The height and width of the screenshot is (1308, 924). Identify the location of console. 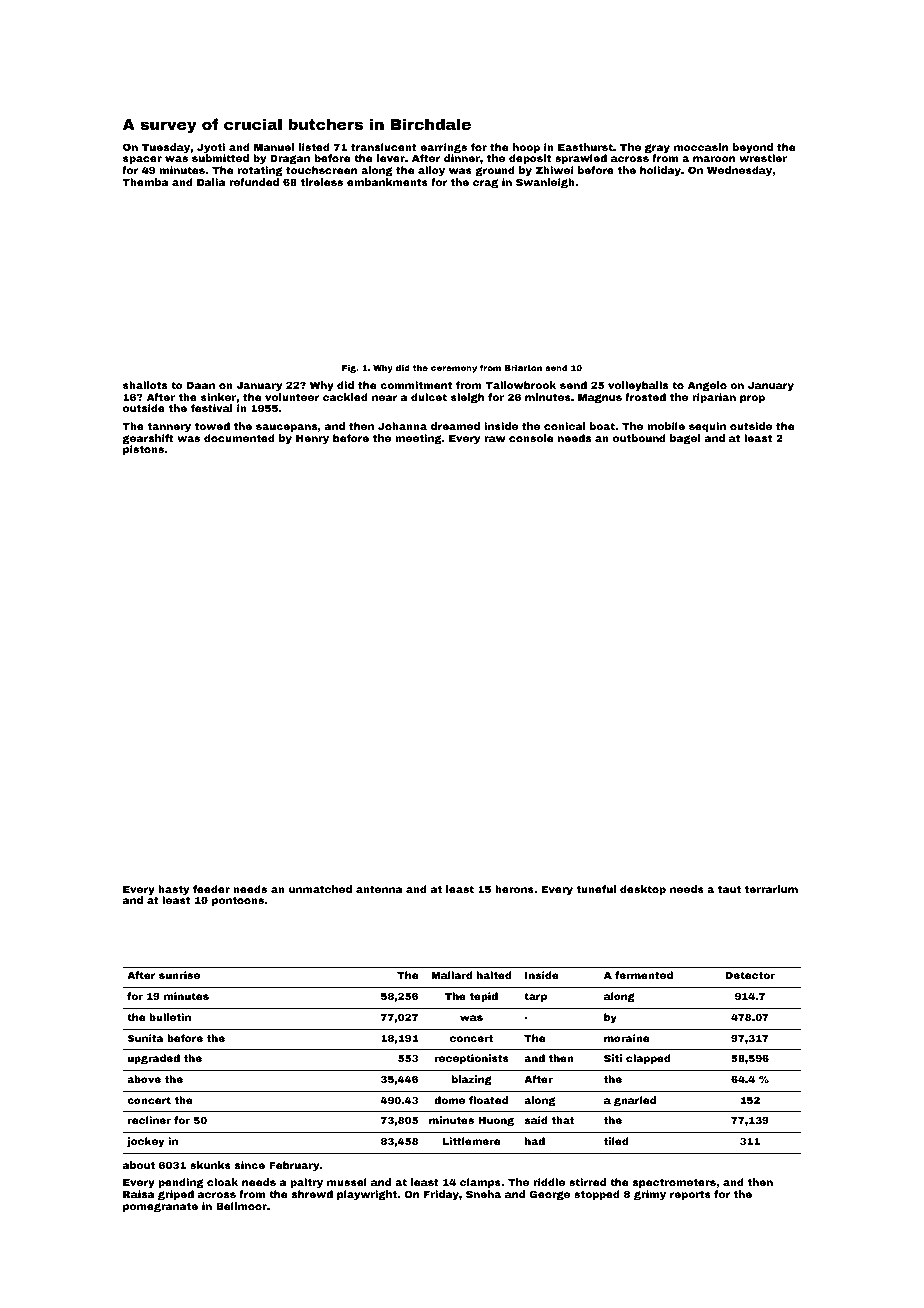
(531, 438).
